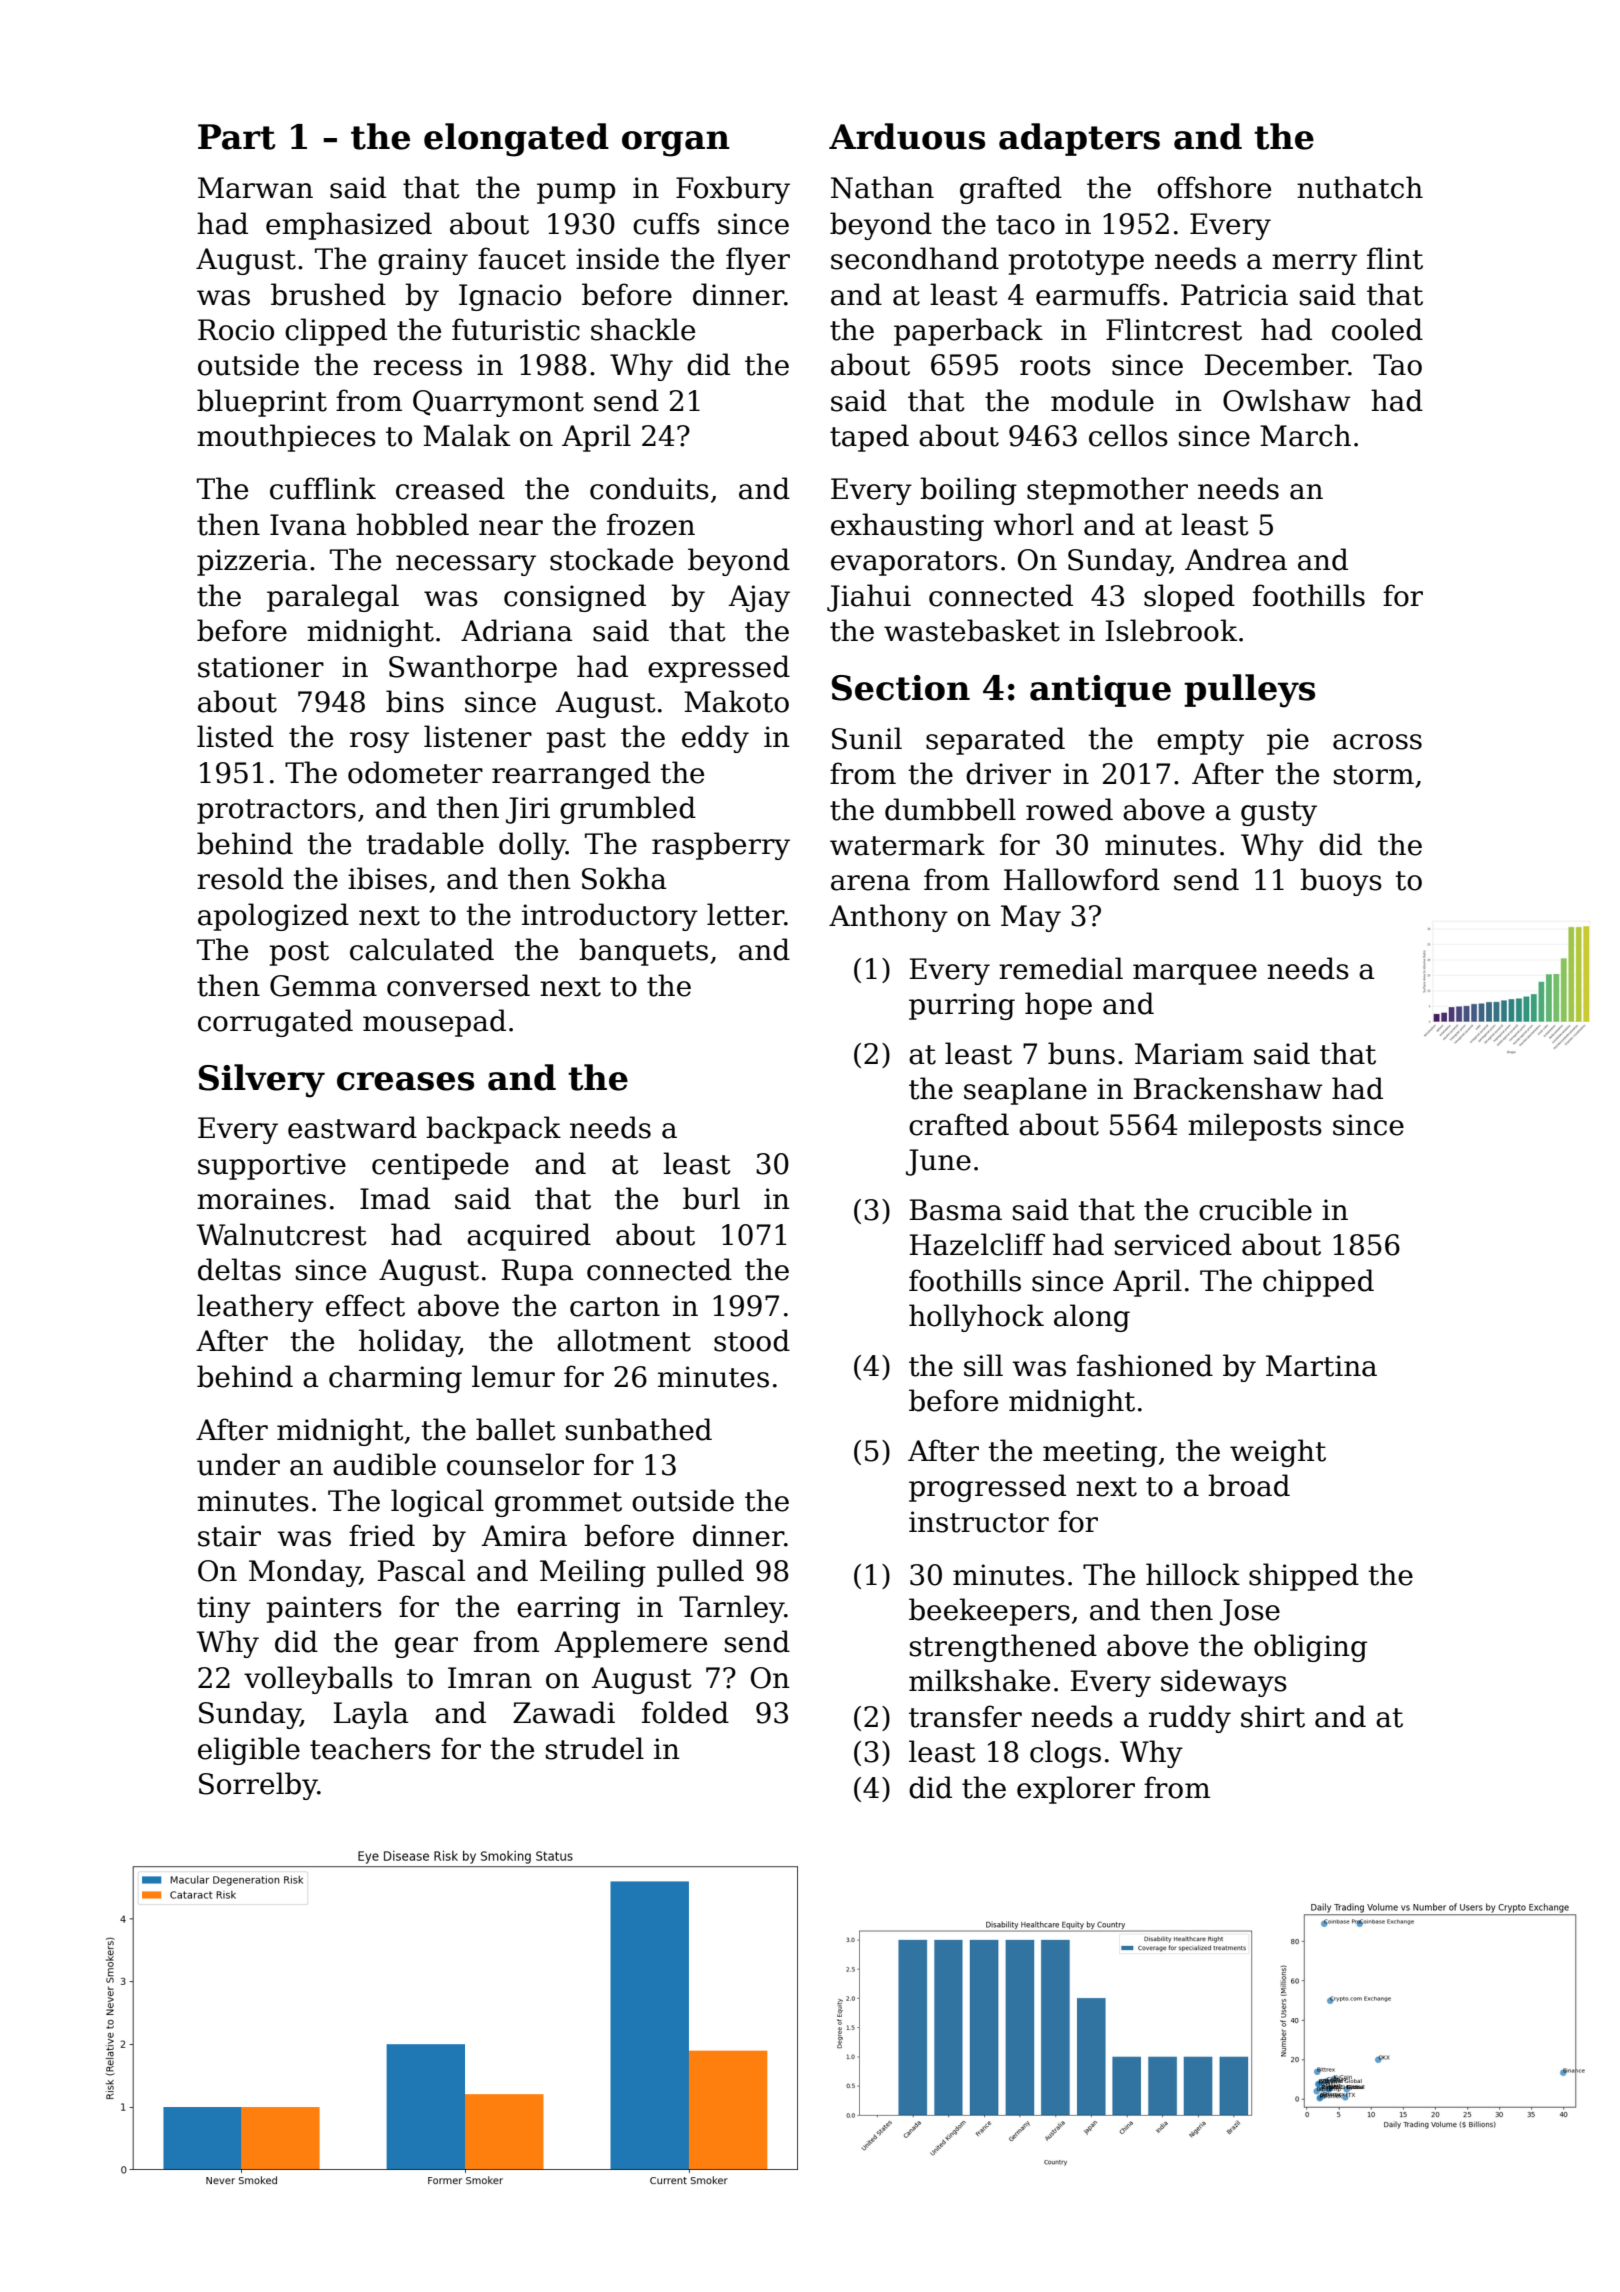  Describe the element at coordinates (1224, 1683) in the document. I see `sideways` at that location.
